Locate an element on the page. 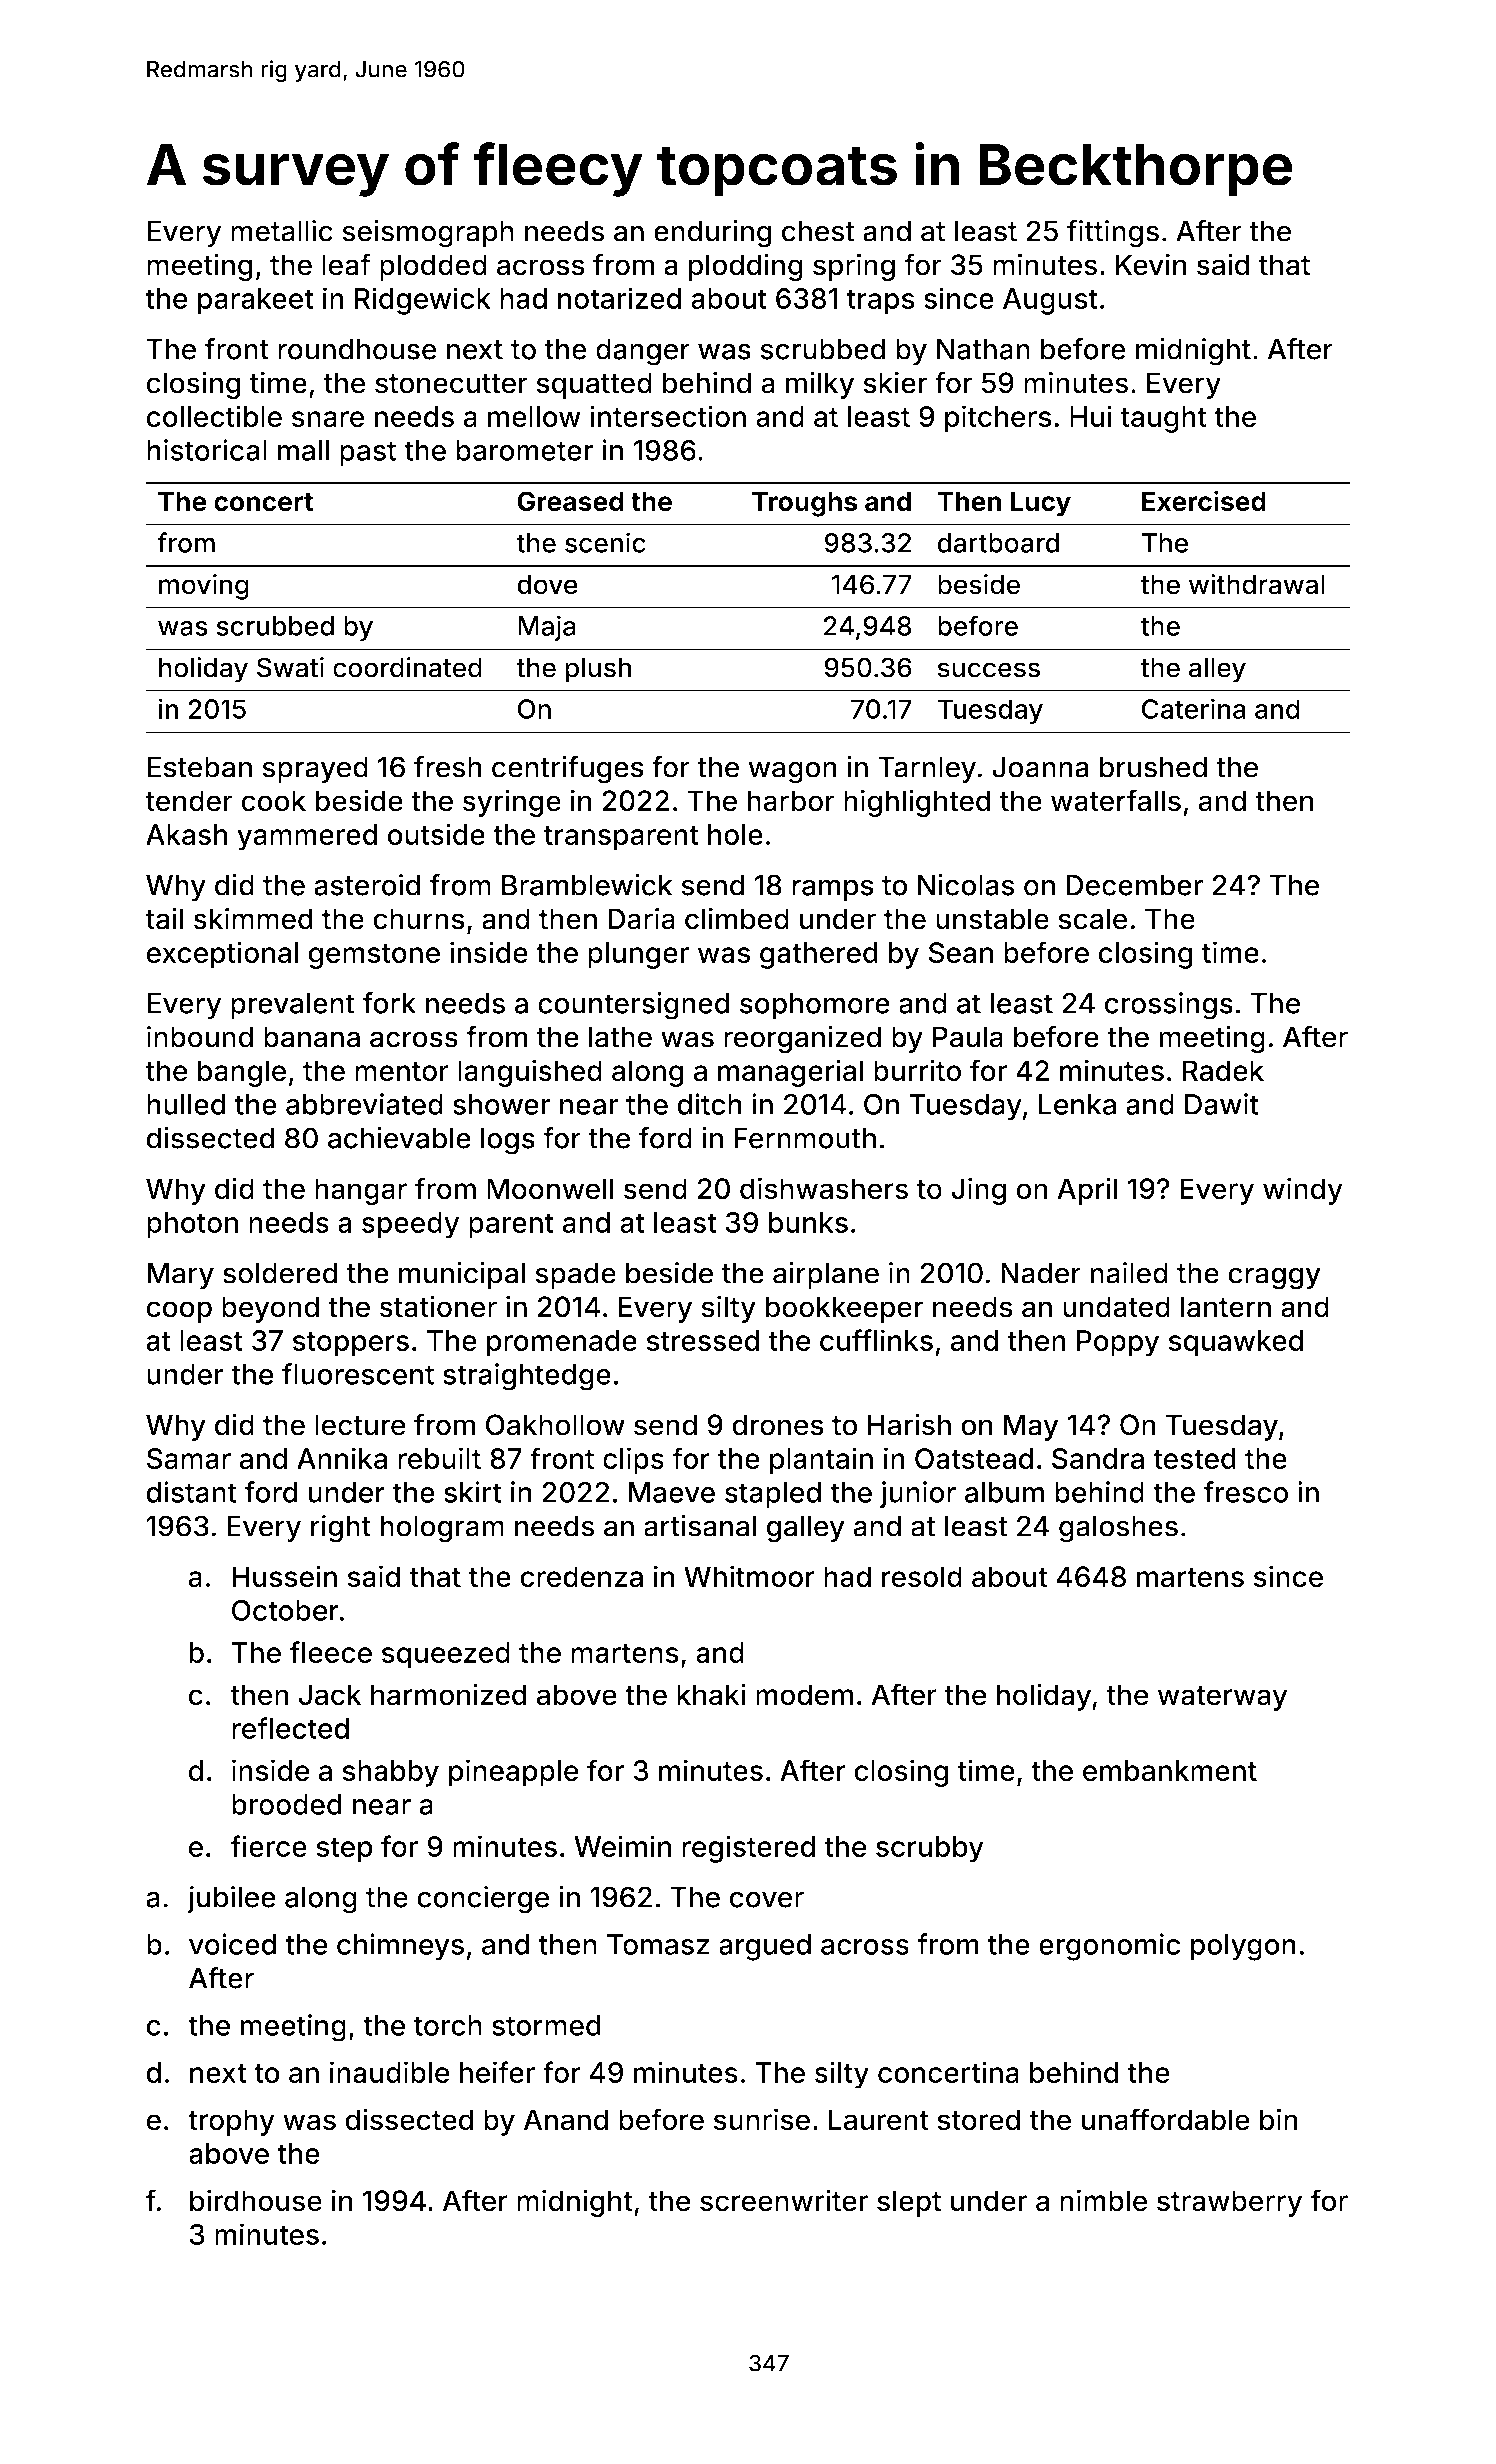 This document has width=1496, height=2464. dove is located at coordinates (547, 584).
